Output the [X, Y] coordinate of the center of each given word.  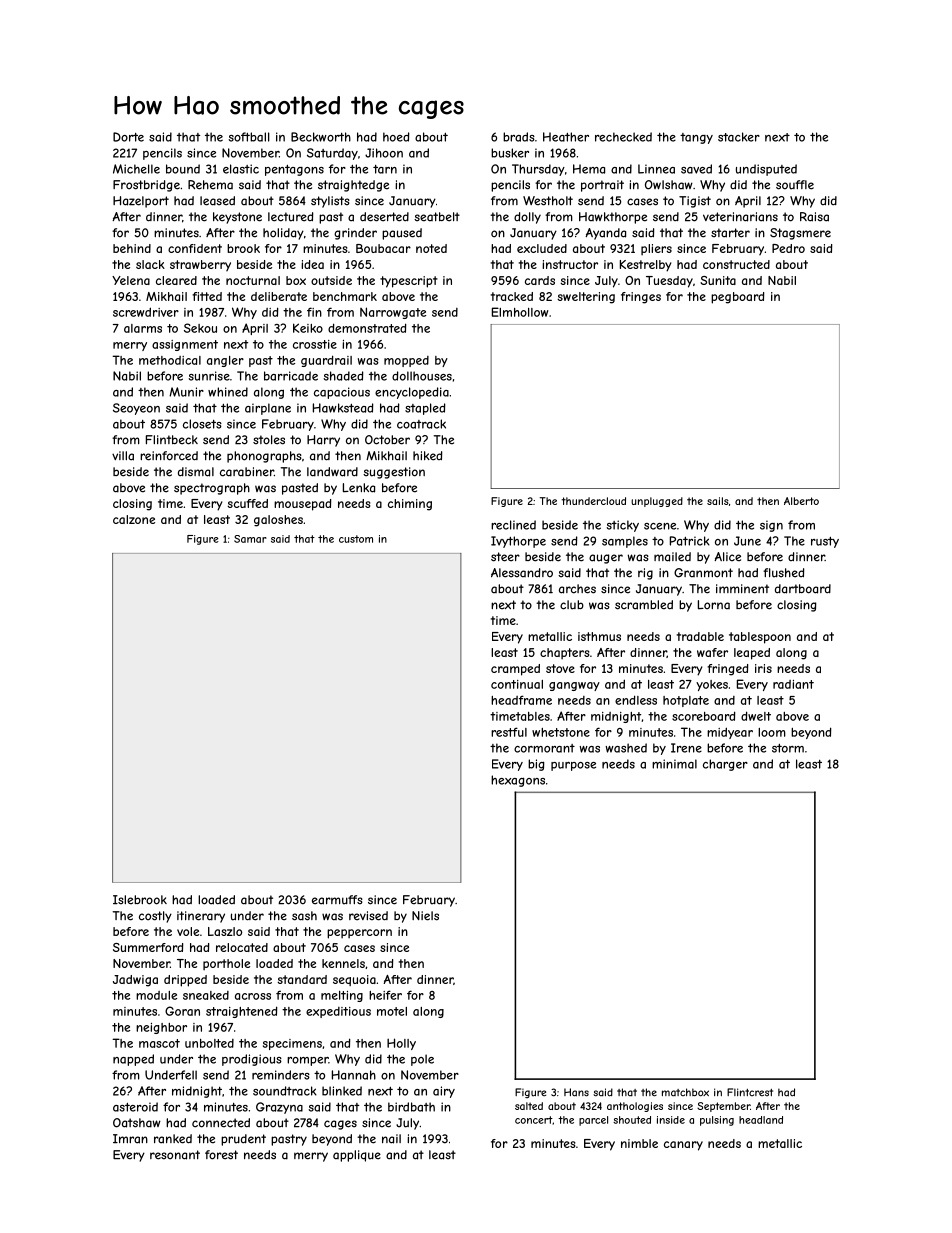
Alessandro [522, 573]
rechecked [623, 137]
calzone [134, 519]
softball [249, 137]
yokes [712, 685]
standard [302, 979]
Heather [566, 137]
